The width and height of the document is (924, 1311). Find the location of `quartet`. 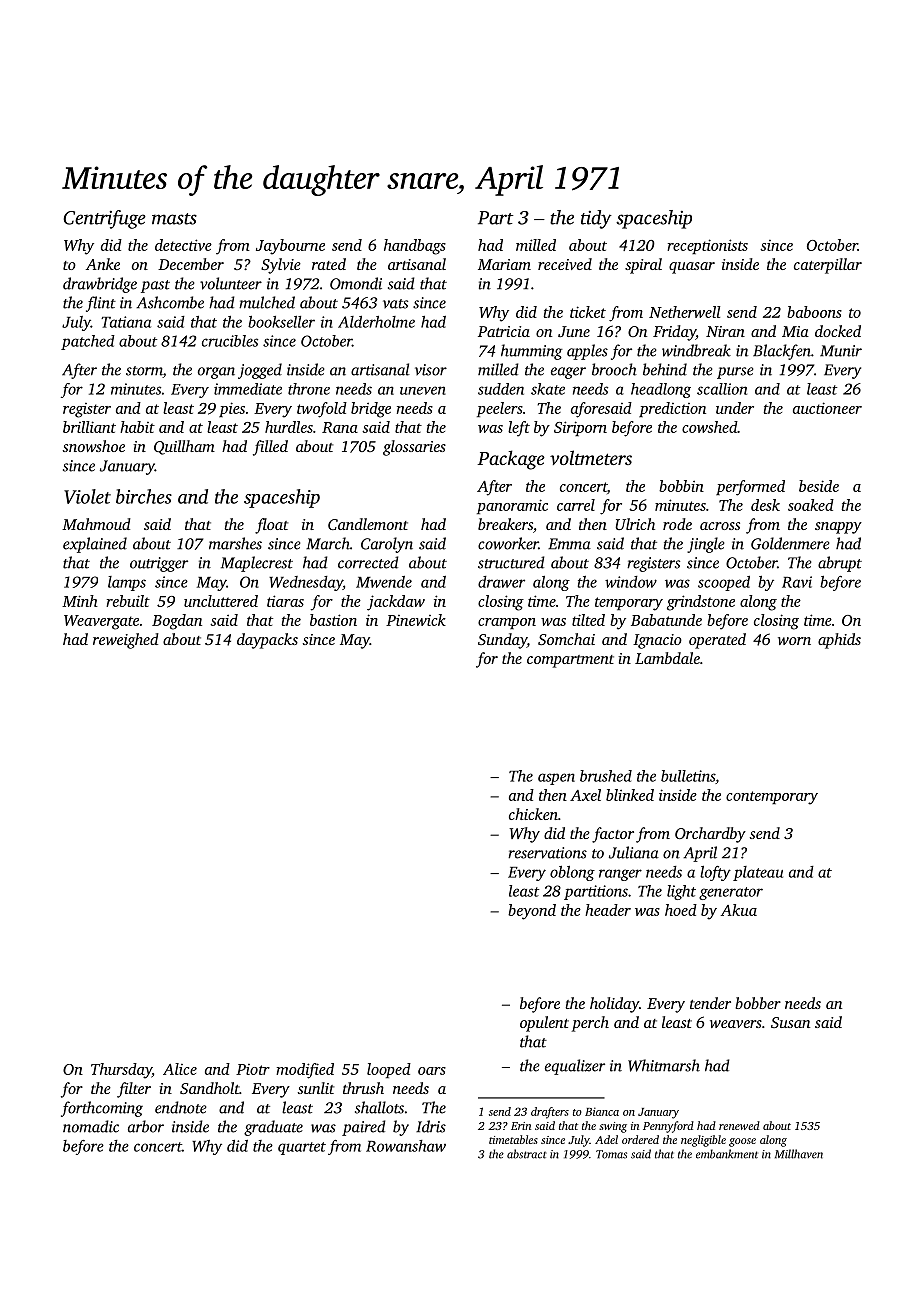

quartet is located at coordinates (302, 1148).
